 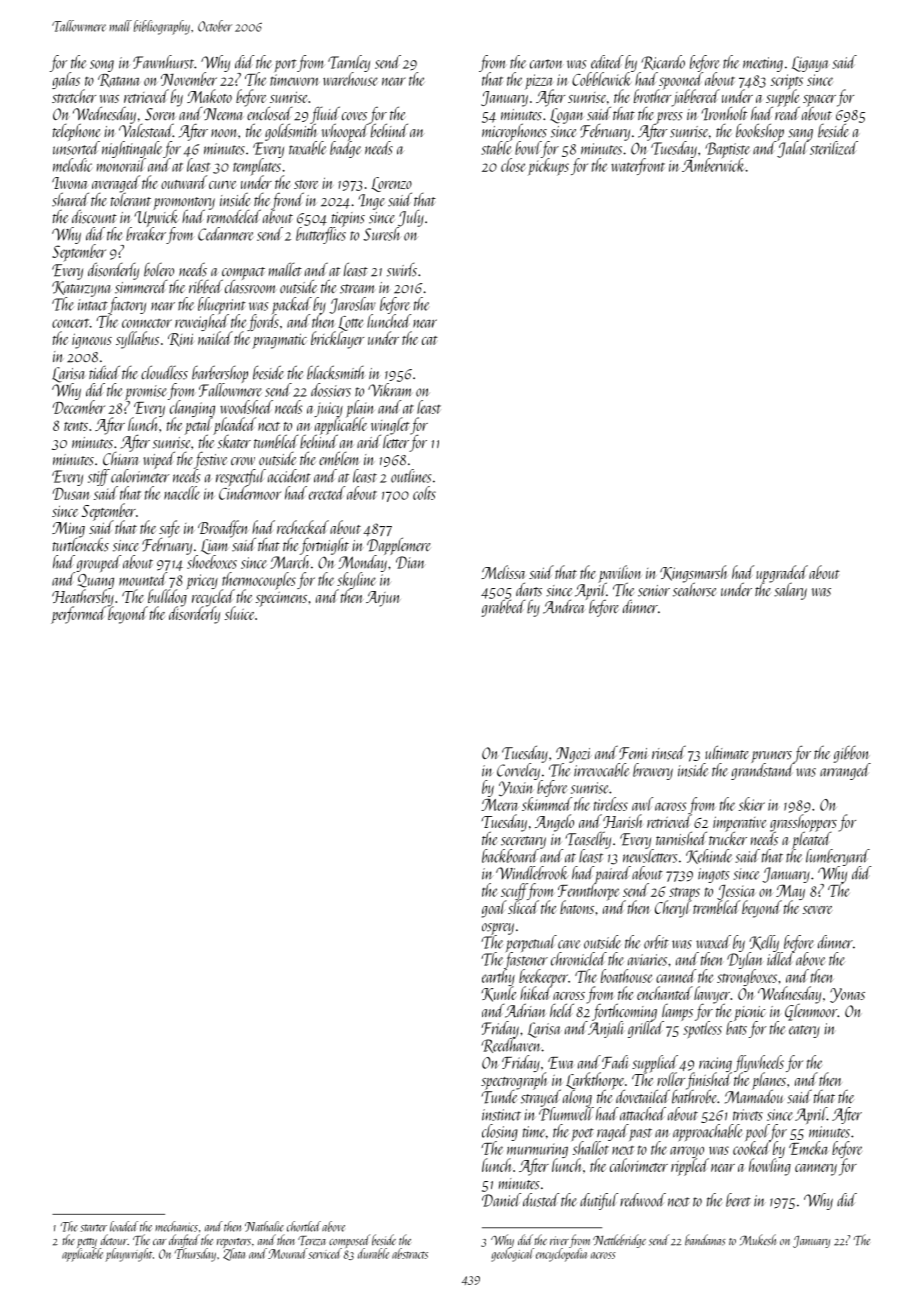 I want to click on earthy, so click(x=498, y=977).
